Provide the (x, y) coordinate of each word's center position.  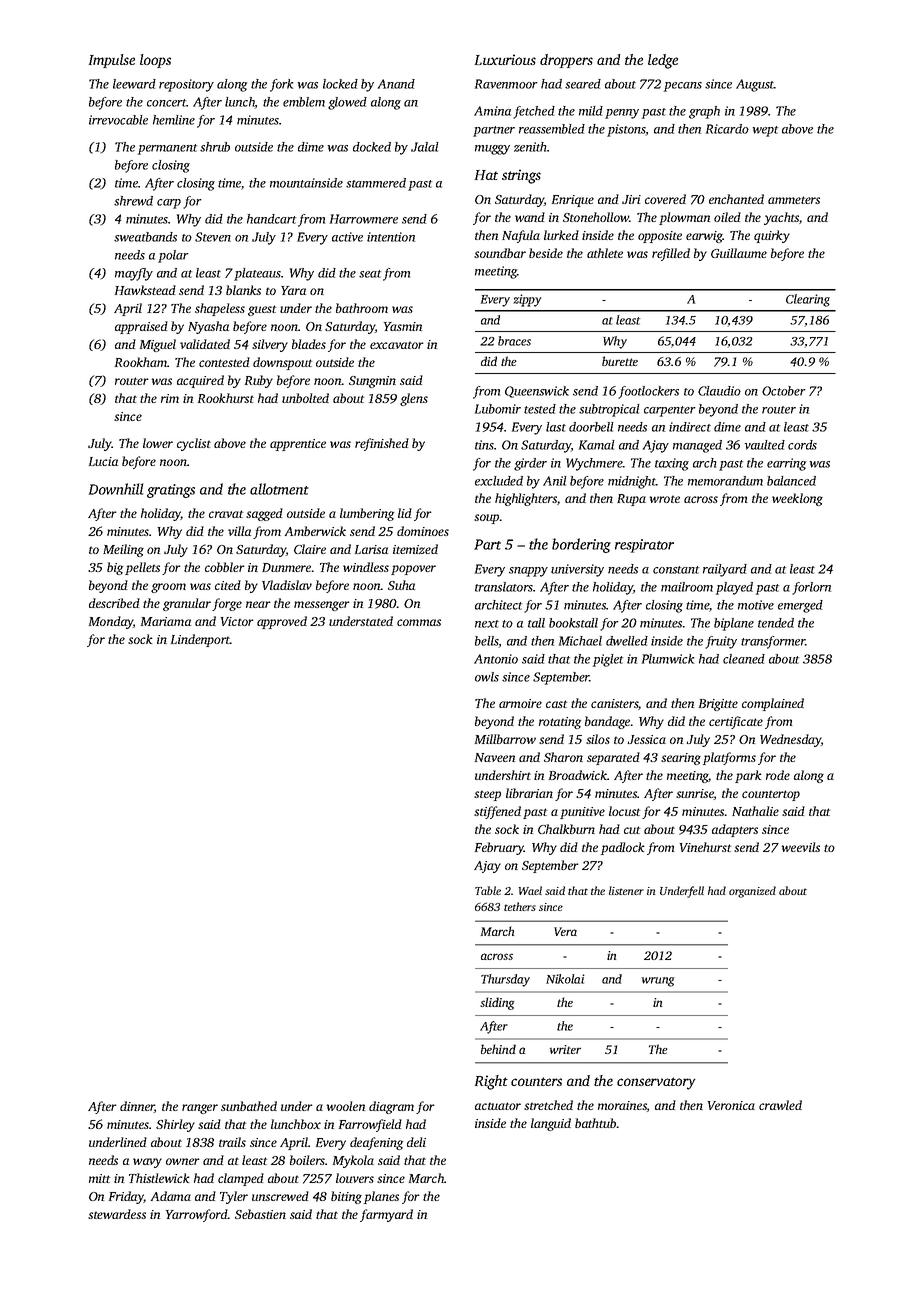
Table (488, 890)
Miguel (158, 345)
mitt (99, 1178)
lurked (561, 235)
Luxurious (505, 59)
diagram (391, 1107)
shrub (215, 147)
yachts (781, 218)
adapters (735, 830)
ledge (663, 61)
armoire (520, 703)
